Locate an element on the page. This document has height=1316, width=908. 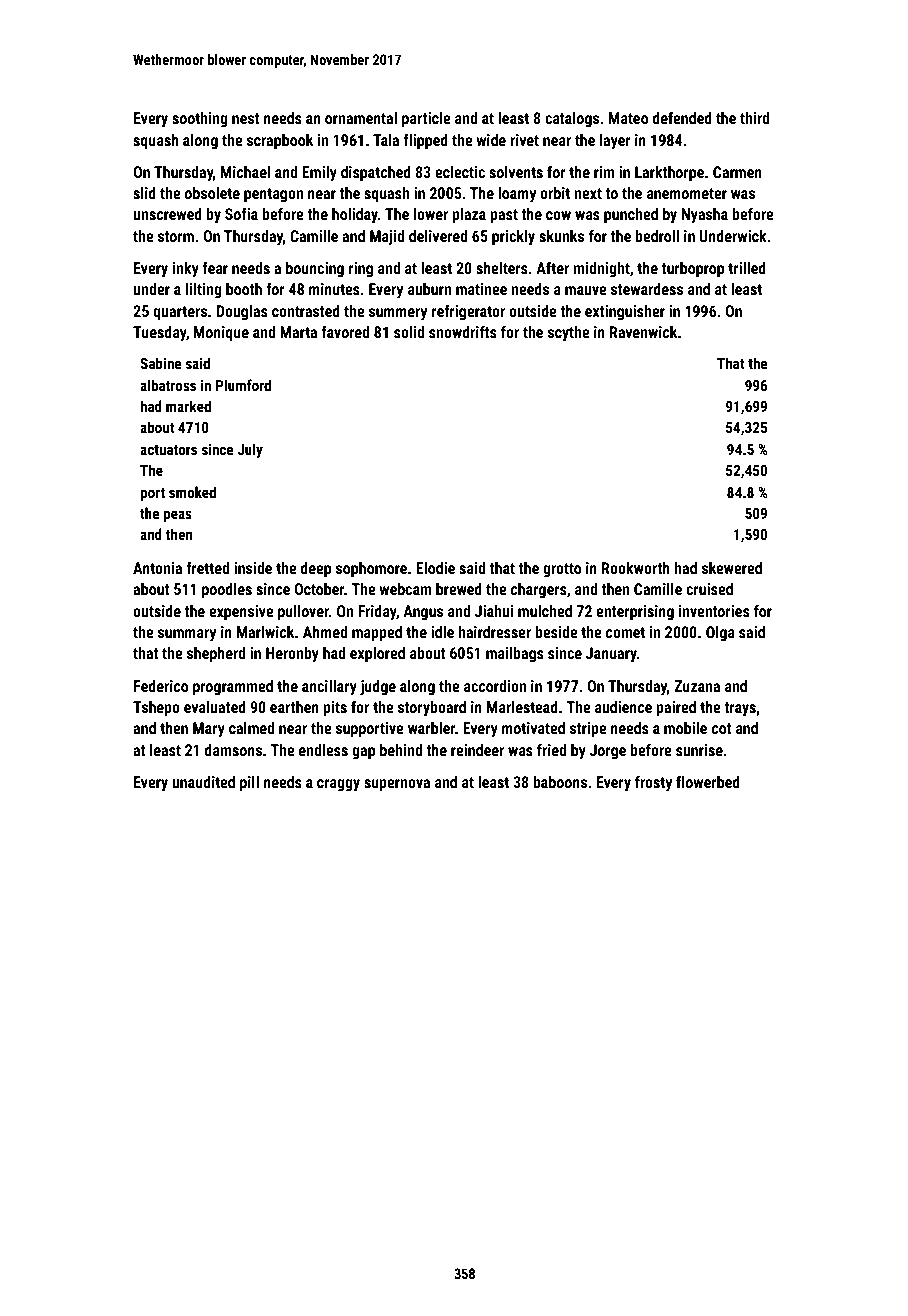
trilled is located at coordinates (747, 268).
